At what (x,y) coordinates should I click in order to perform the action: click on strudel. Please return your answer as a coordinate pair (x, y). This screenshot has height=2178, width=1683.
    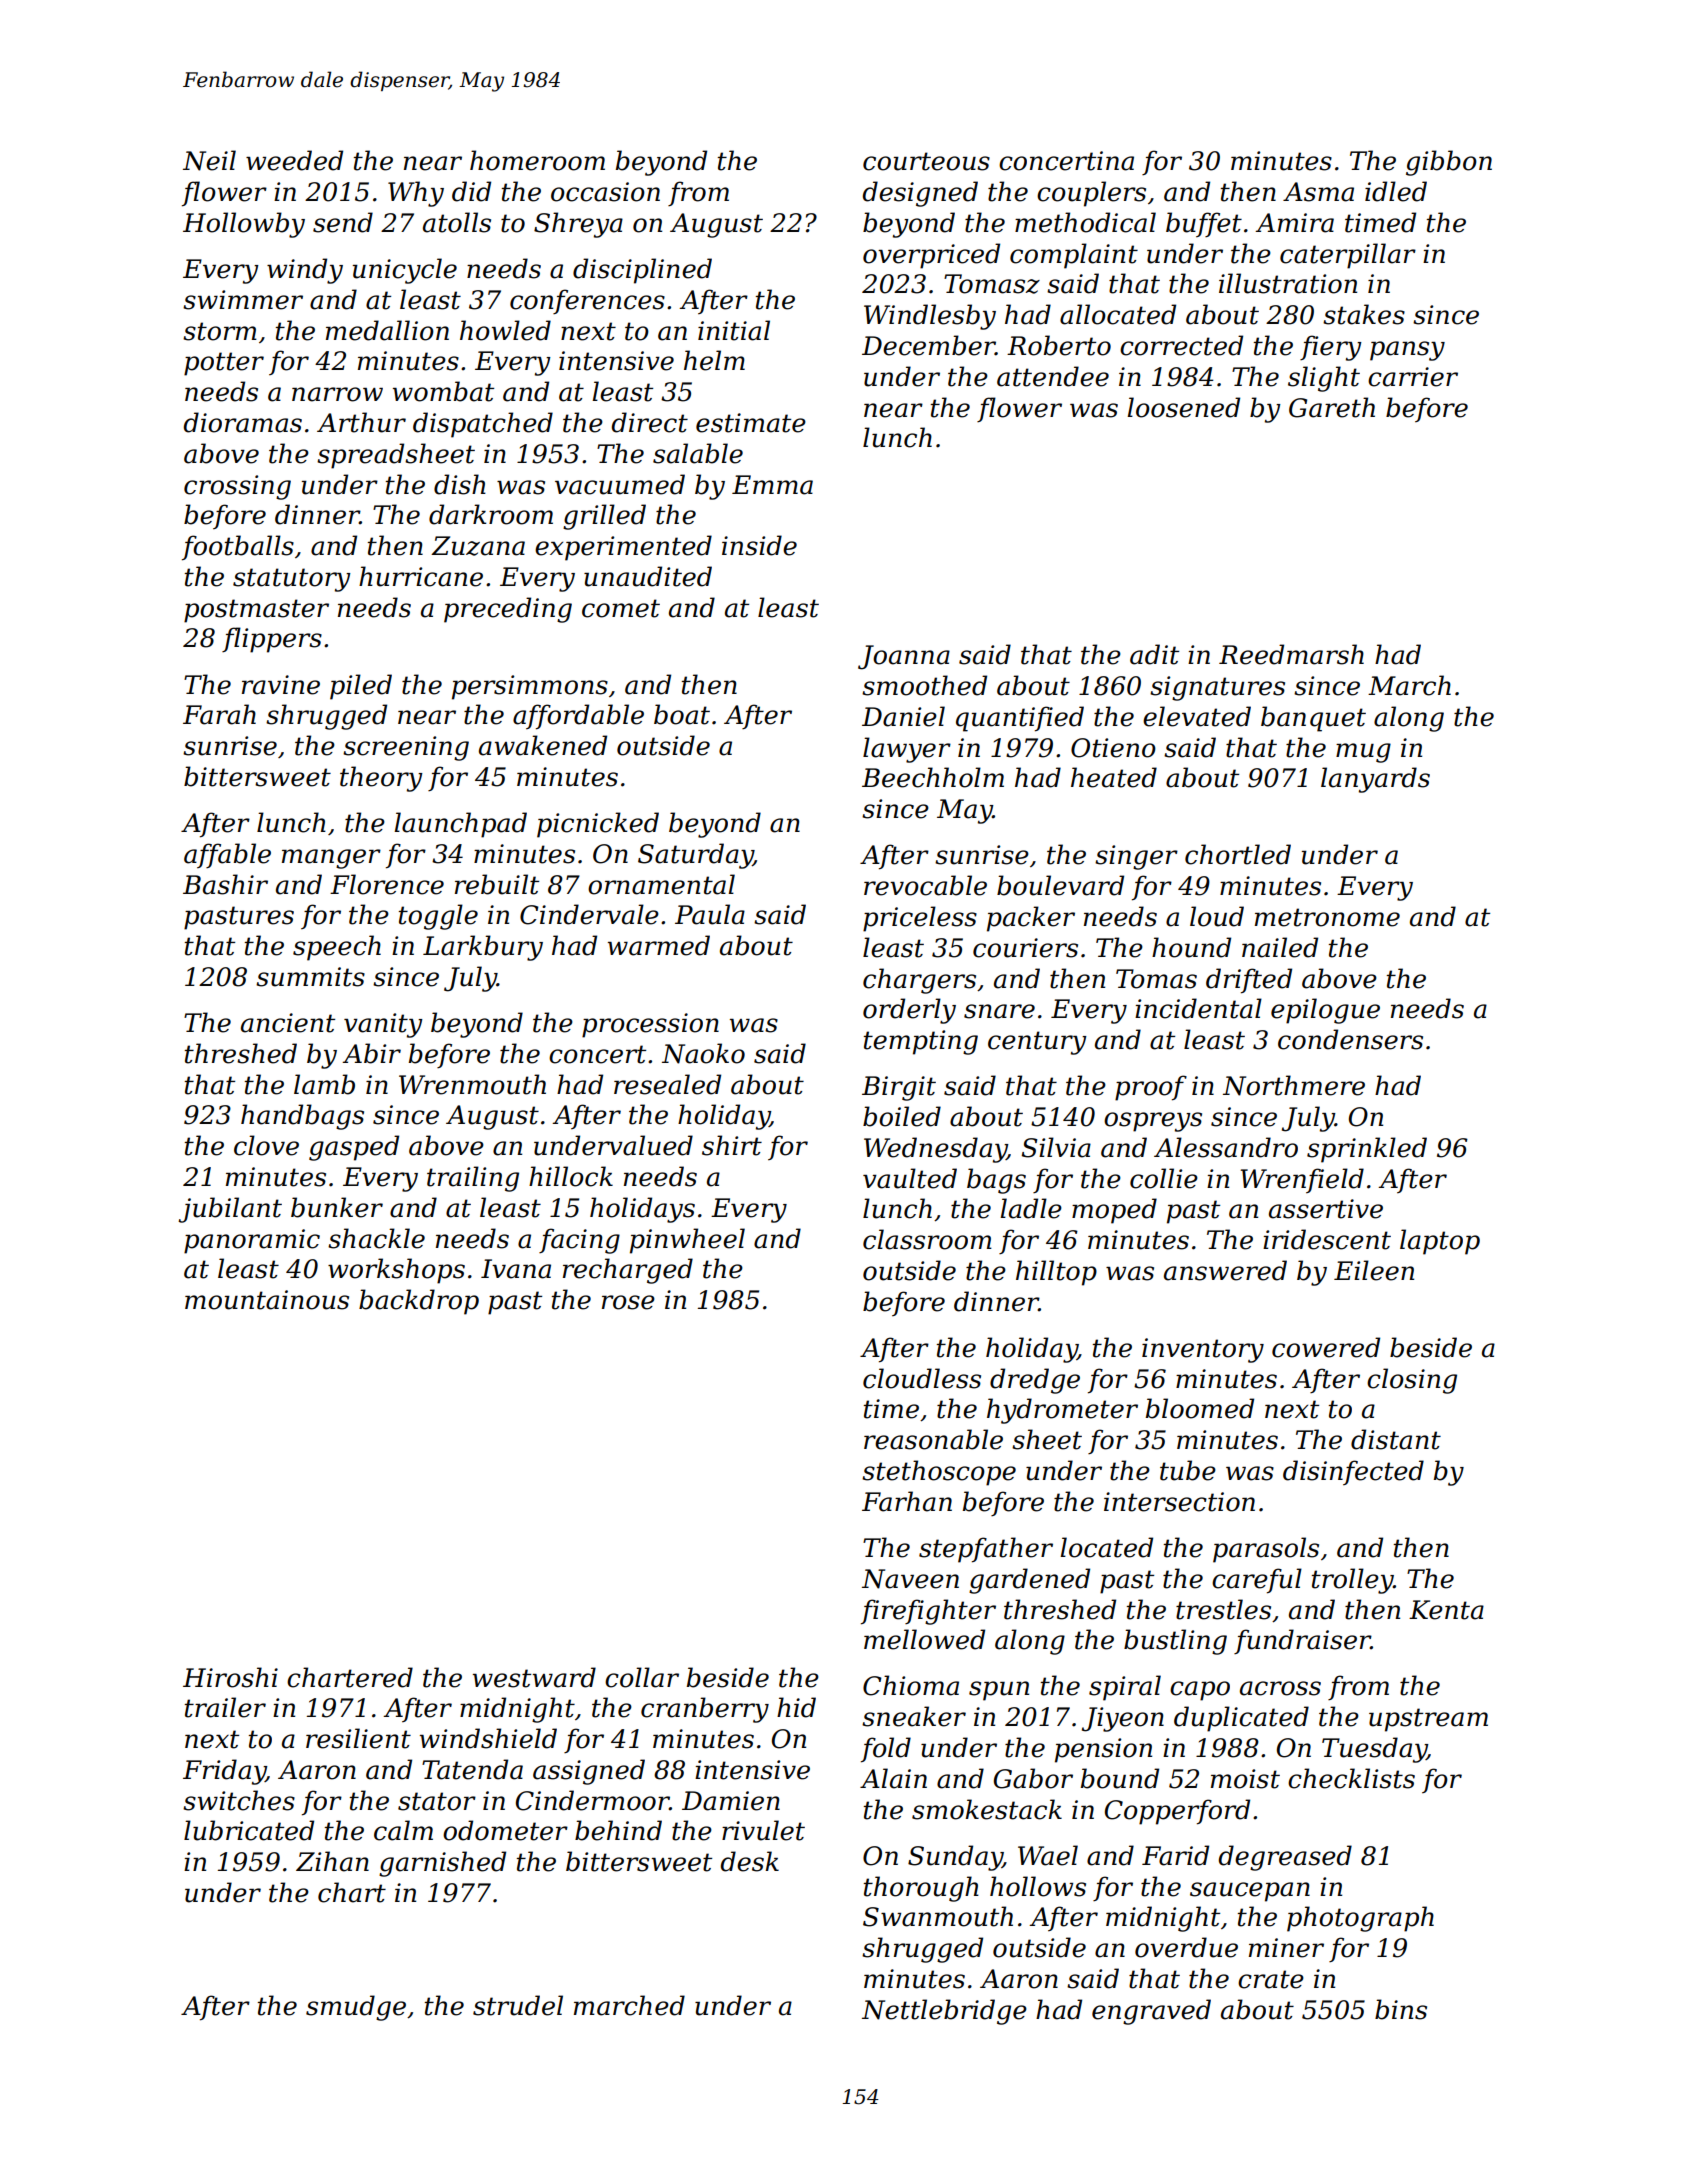
    Looking at the image, I should click on (518, 2005).
